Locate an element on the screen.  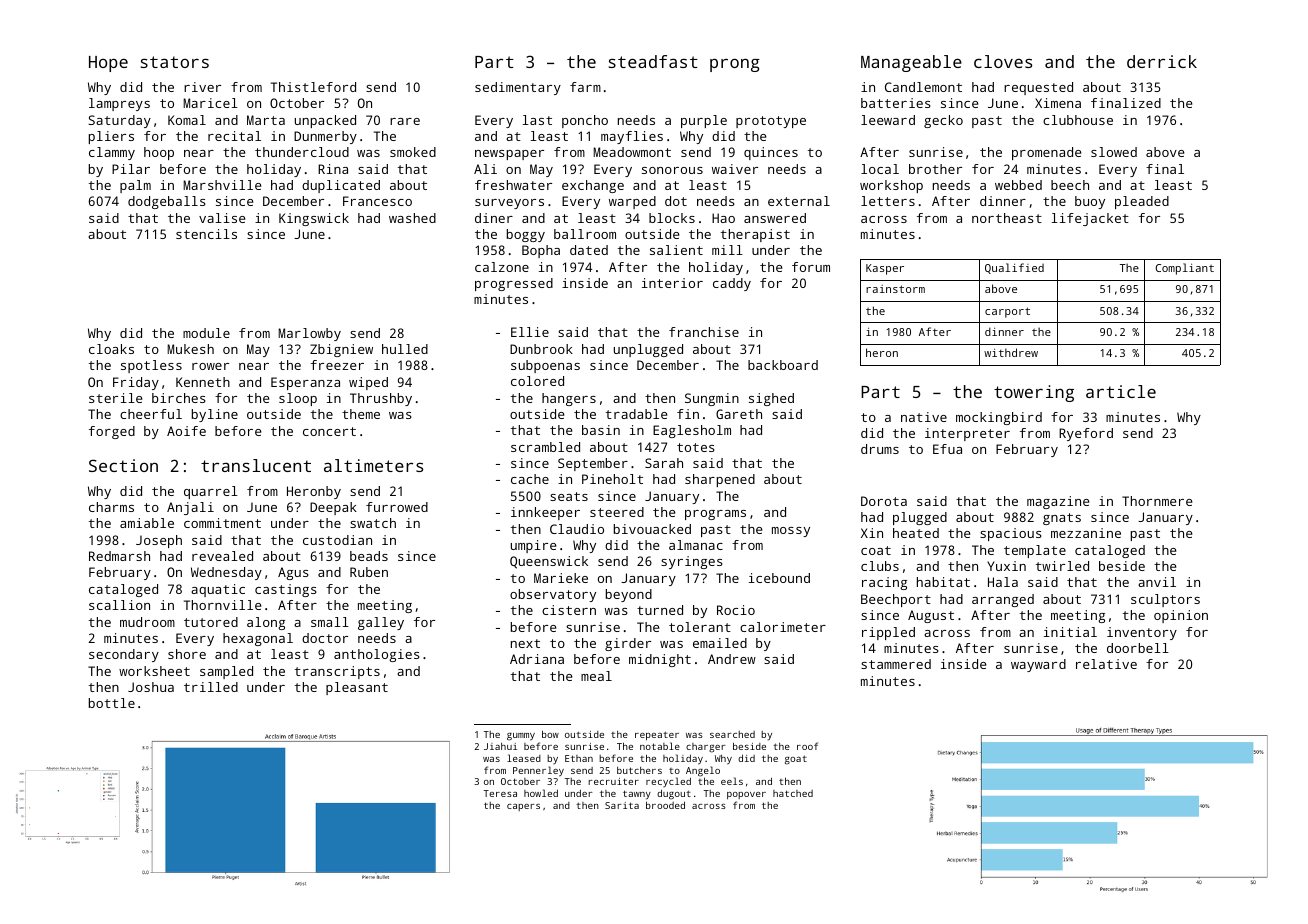
Joshua is located at coordinates (151, 687).
